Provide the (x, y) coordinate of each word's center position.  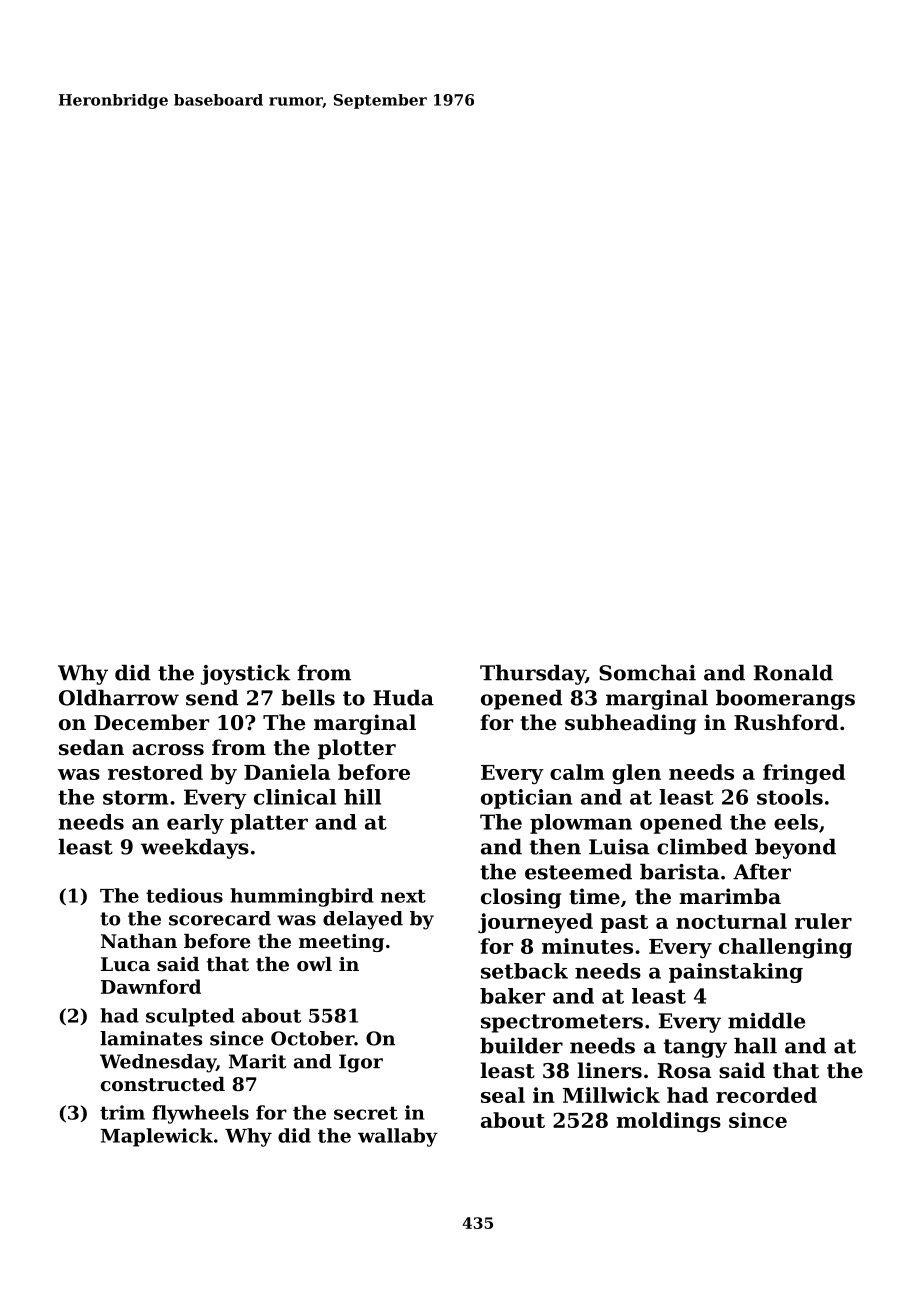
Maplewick (157, 1137)
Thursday (533, 675)
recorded (766, 1095)
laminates (151, 1038)
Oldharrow (119, 698)
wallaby (398, 1137)
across (168, 750)
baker (512, 996)
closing (521, 898)
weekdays (195, 849)
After (762, 872)
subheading (630, 724)
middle (766, 1021)
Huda (403, 698)
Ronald (793, 673)
